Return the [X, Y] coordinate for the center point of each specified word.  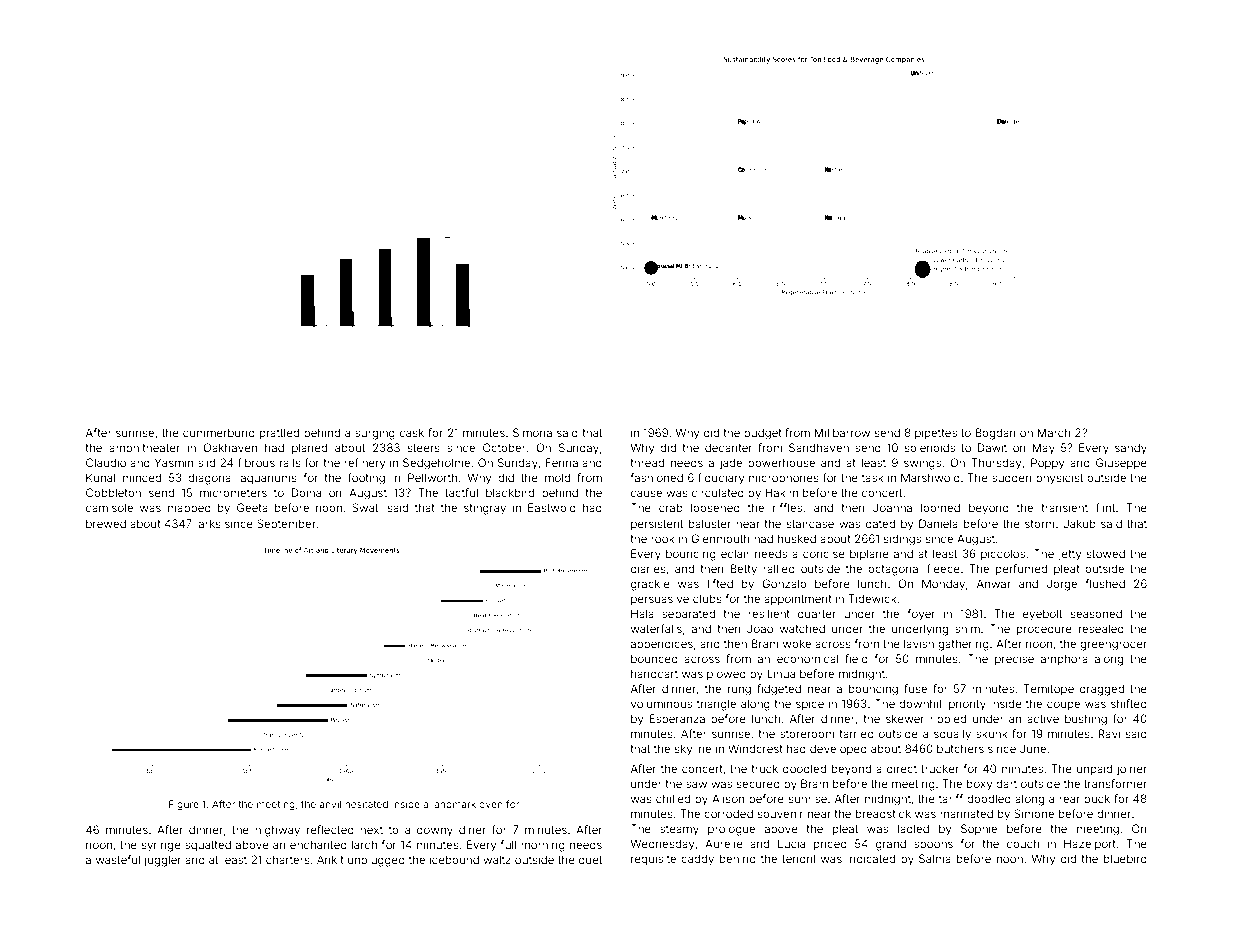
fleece [943, 568]
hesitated [366, 804]
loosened [715, 507]
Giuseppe [1121, 464]
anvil [330, 804]
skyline [693, 750]
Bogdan [995, 434]
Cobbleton [113, 492]
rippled [948, 719]
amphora [1064, 660]
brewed [106, 523]
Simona [532, 432]
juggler [162, 861]
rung [739, 691]
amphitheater [144, 448]
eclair [735, 553]
